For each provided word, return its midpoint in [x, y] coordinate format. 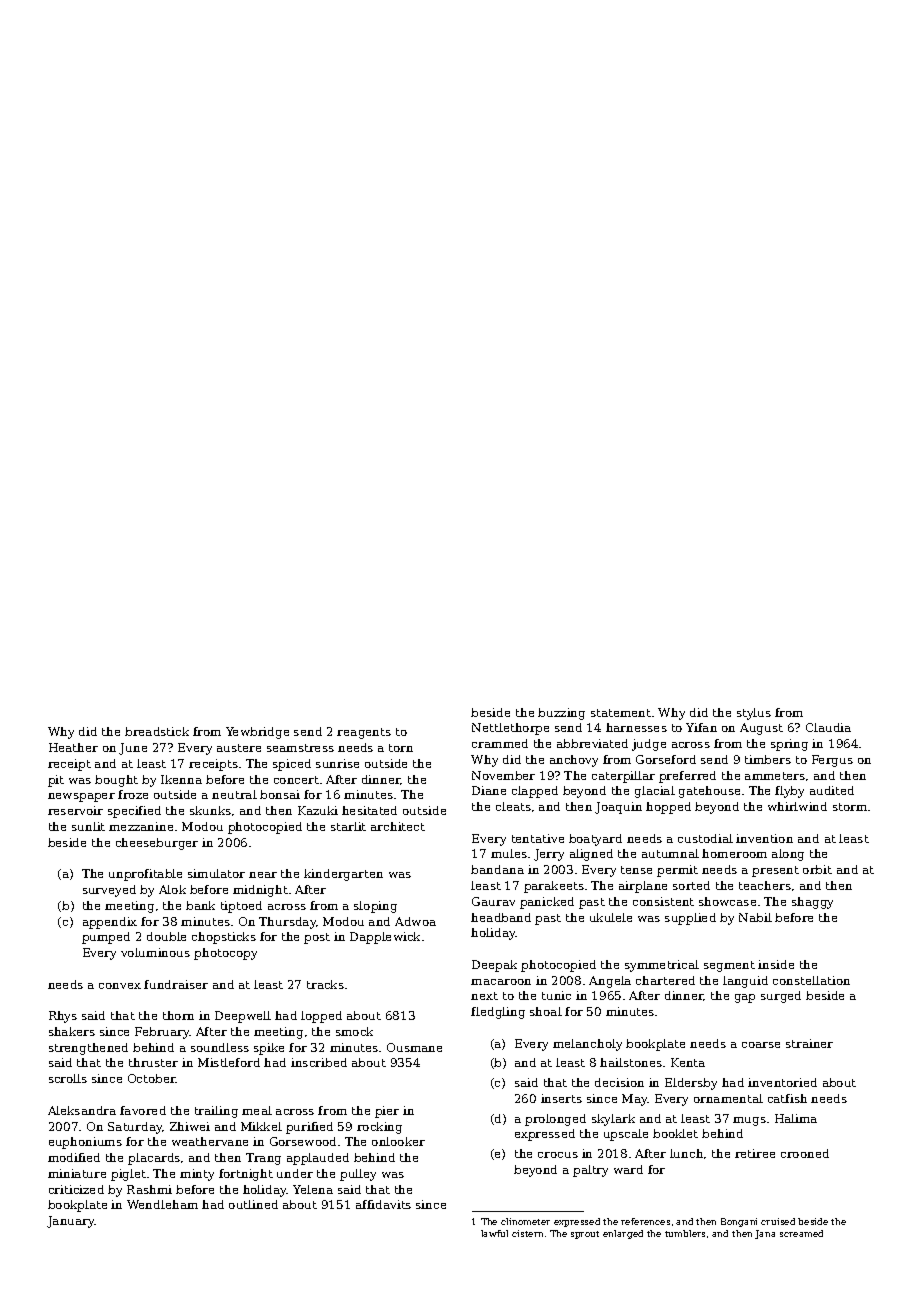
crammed [500, 743]
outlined [253, 1204]
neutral [234, 794]
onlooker [398, 1141]
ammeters [775, 776]
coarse [761, 1045]
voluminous [155, 952]
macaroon [501, 982]
